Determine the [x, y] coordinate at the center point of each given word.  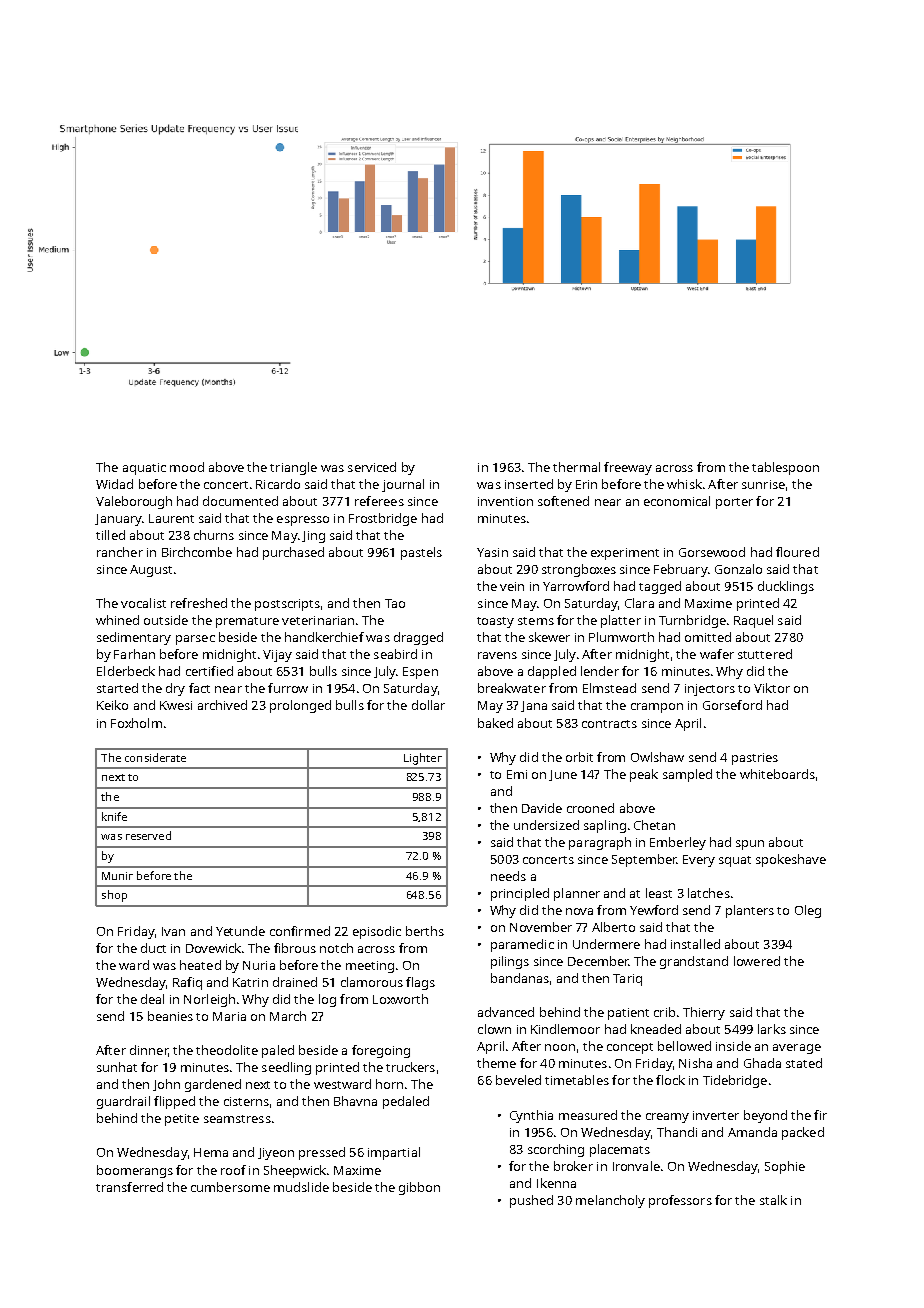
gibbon [419, 1188]
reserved [148, 835]
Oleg [808, 911]
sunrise [763, 484]
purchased [293, 553]
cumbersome [230, 1187]
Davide [542, 808]
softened [563, 501]
